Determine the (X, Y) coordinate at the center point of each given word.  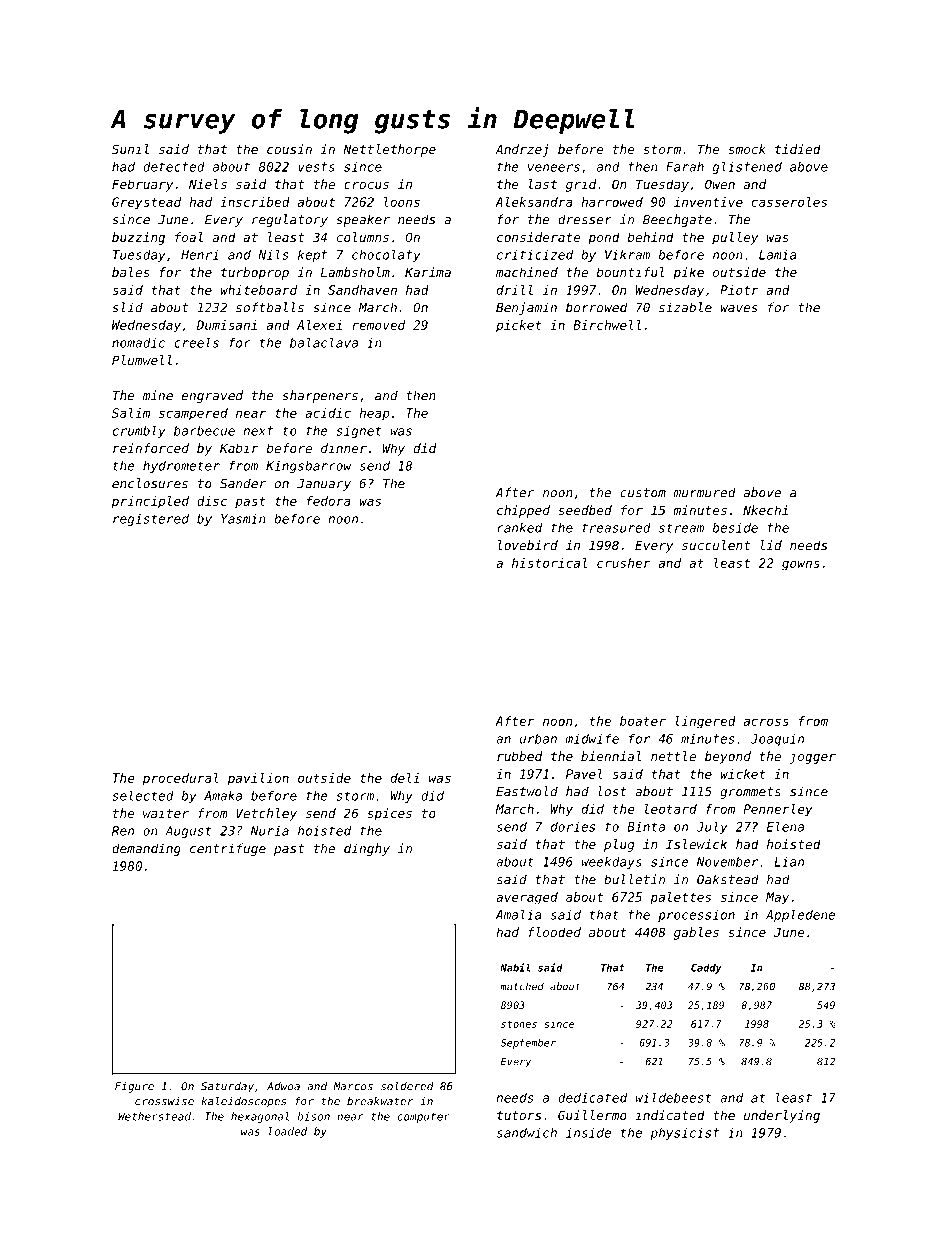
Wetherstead (154, 1116)
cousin (289, 149)
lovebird (528, 545)
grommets (750, 793)
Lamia (777, 255)
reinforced (151, 448)
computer (423, 1118)
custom (643, 493)
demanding (146, 849)
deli (405, 778)
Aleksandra (534, 202)
